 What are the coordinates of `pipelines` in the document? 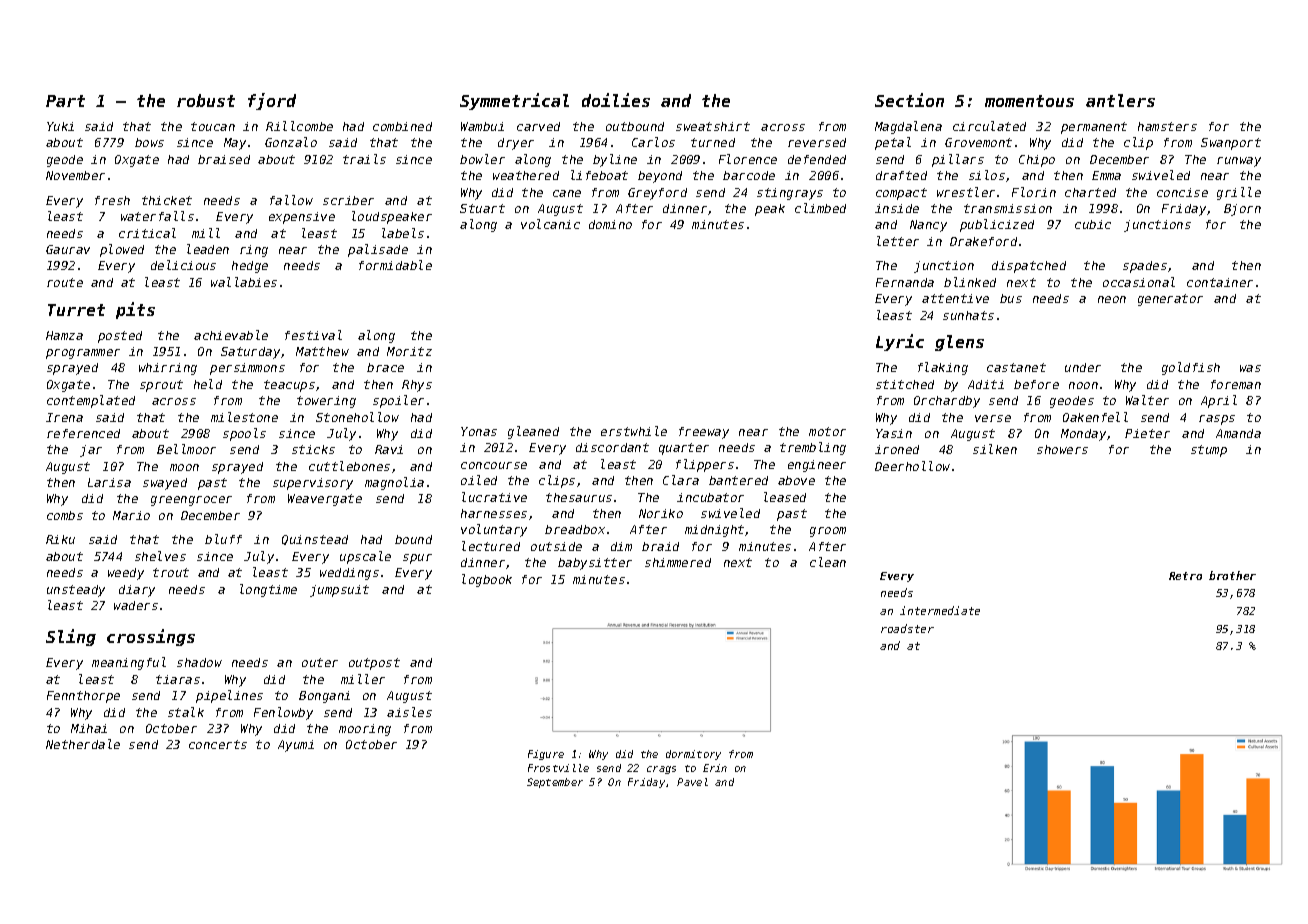 It's located at (229, 696).
